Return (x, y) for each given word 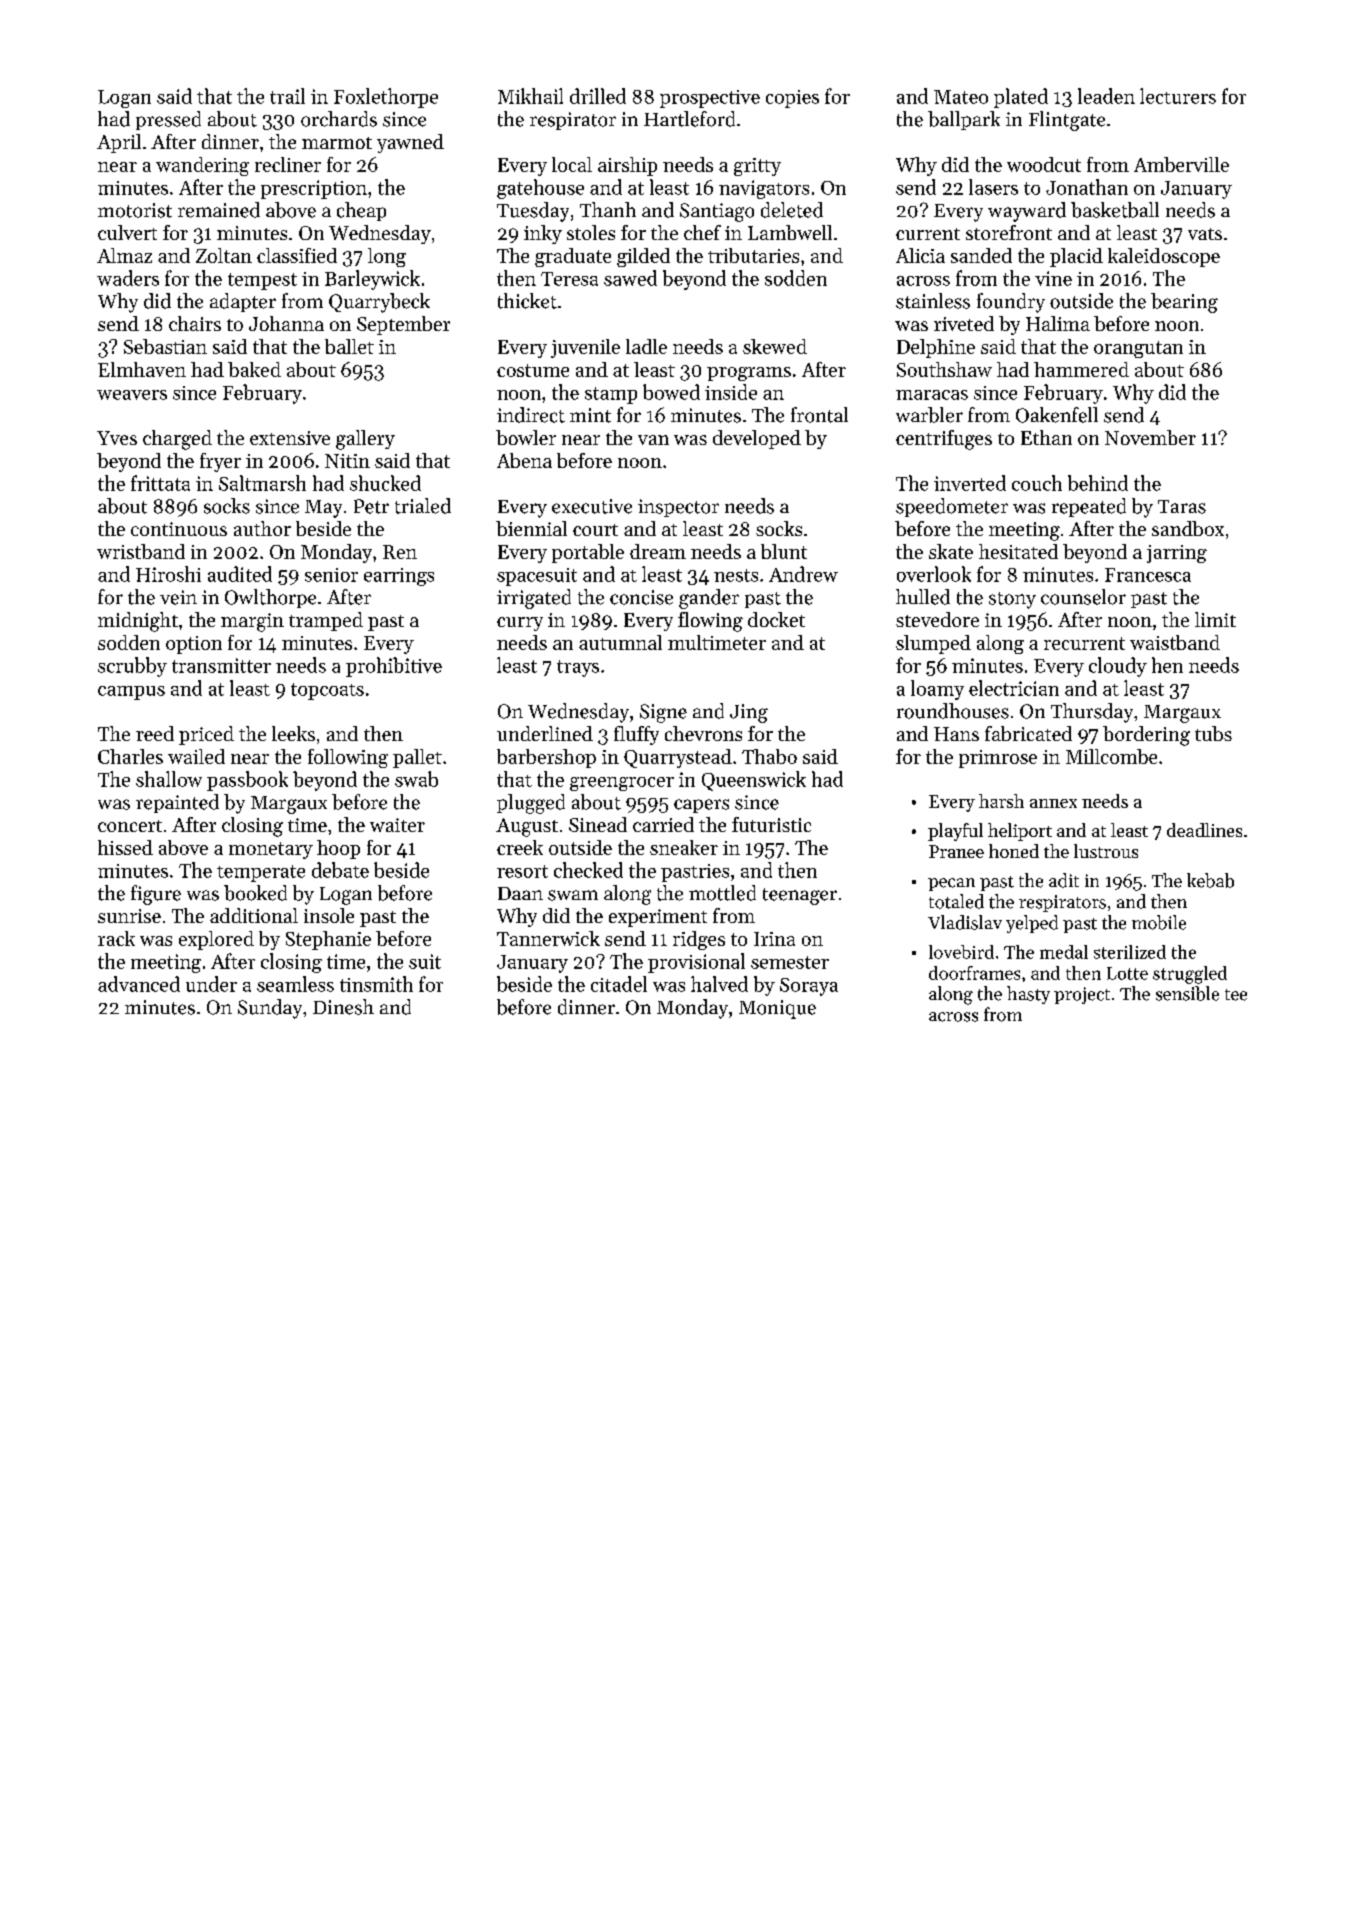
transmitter (221, 665)
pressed (168, 120)
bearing (1184, 303)
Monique (777, 1009)
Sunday (270, 1009)
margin (252, 622)
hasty (1028, 995)
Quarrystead (678, 758)
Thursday (1092, 713)
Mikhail (530, 96)
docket (776, 619)
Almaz (124, 255)
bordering (1146, 736)
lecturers (1178, 96)
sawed (630, 278)
